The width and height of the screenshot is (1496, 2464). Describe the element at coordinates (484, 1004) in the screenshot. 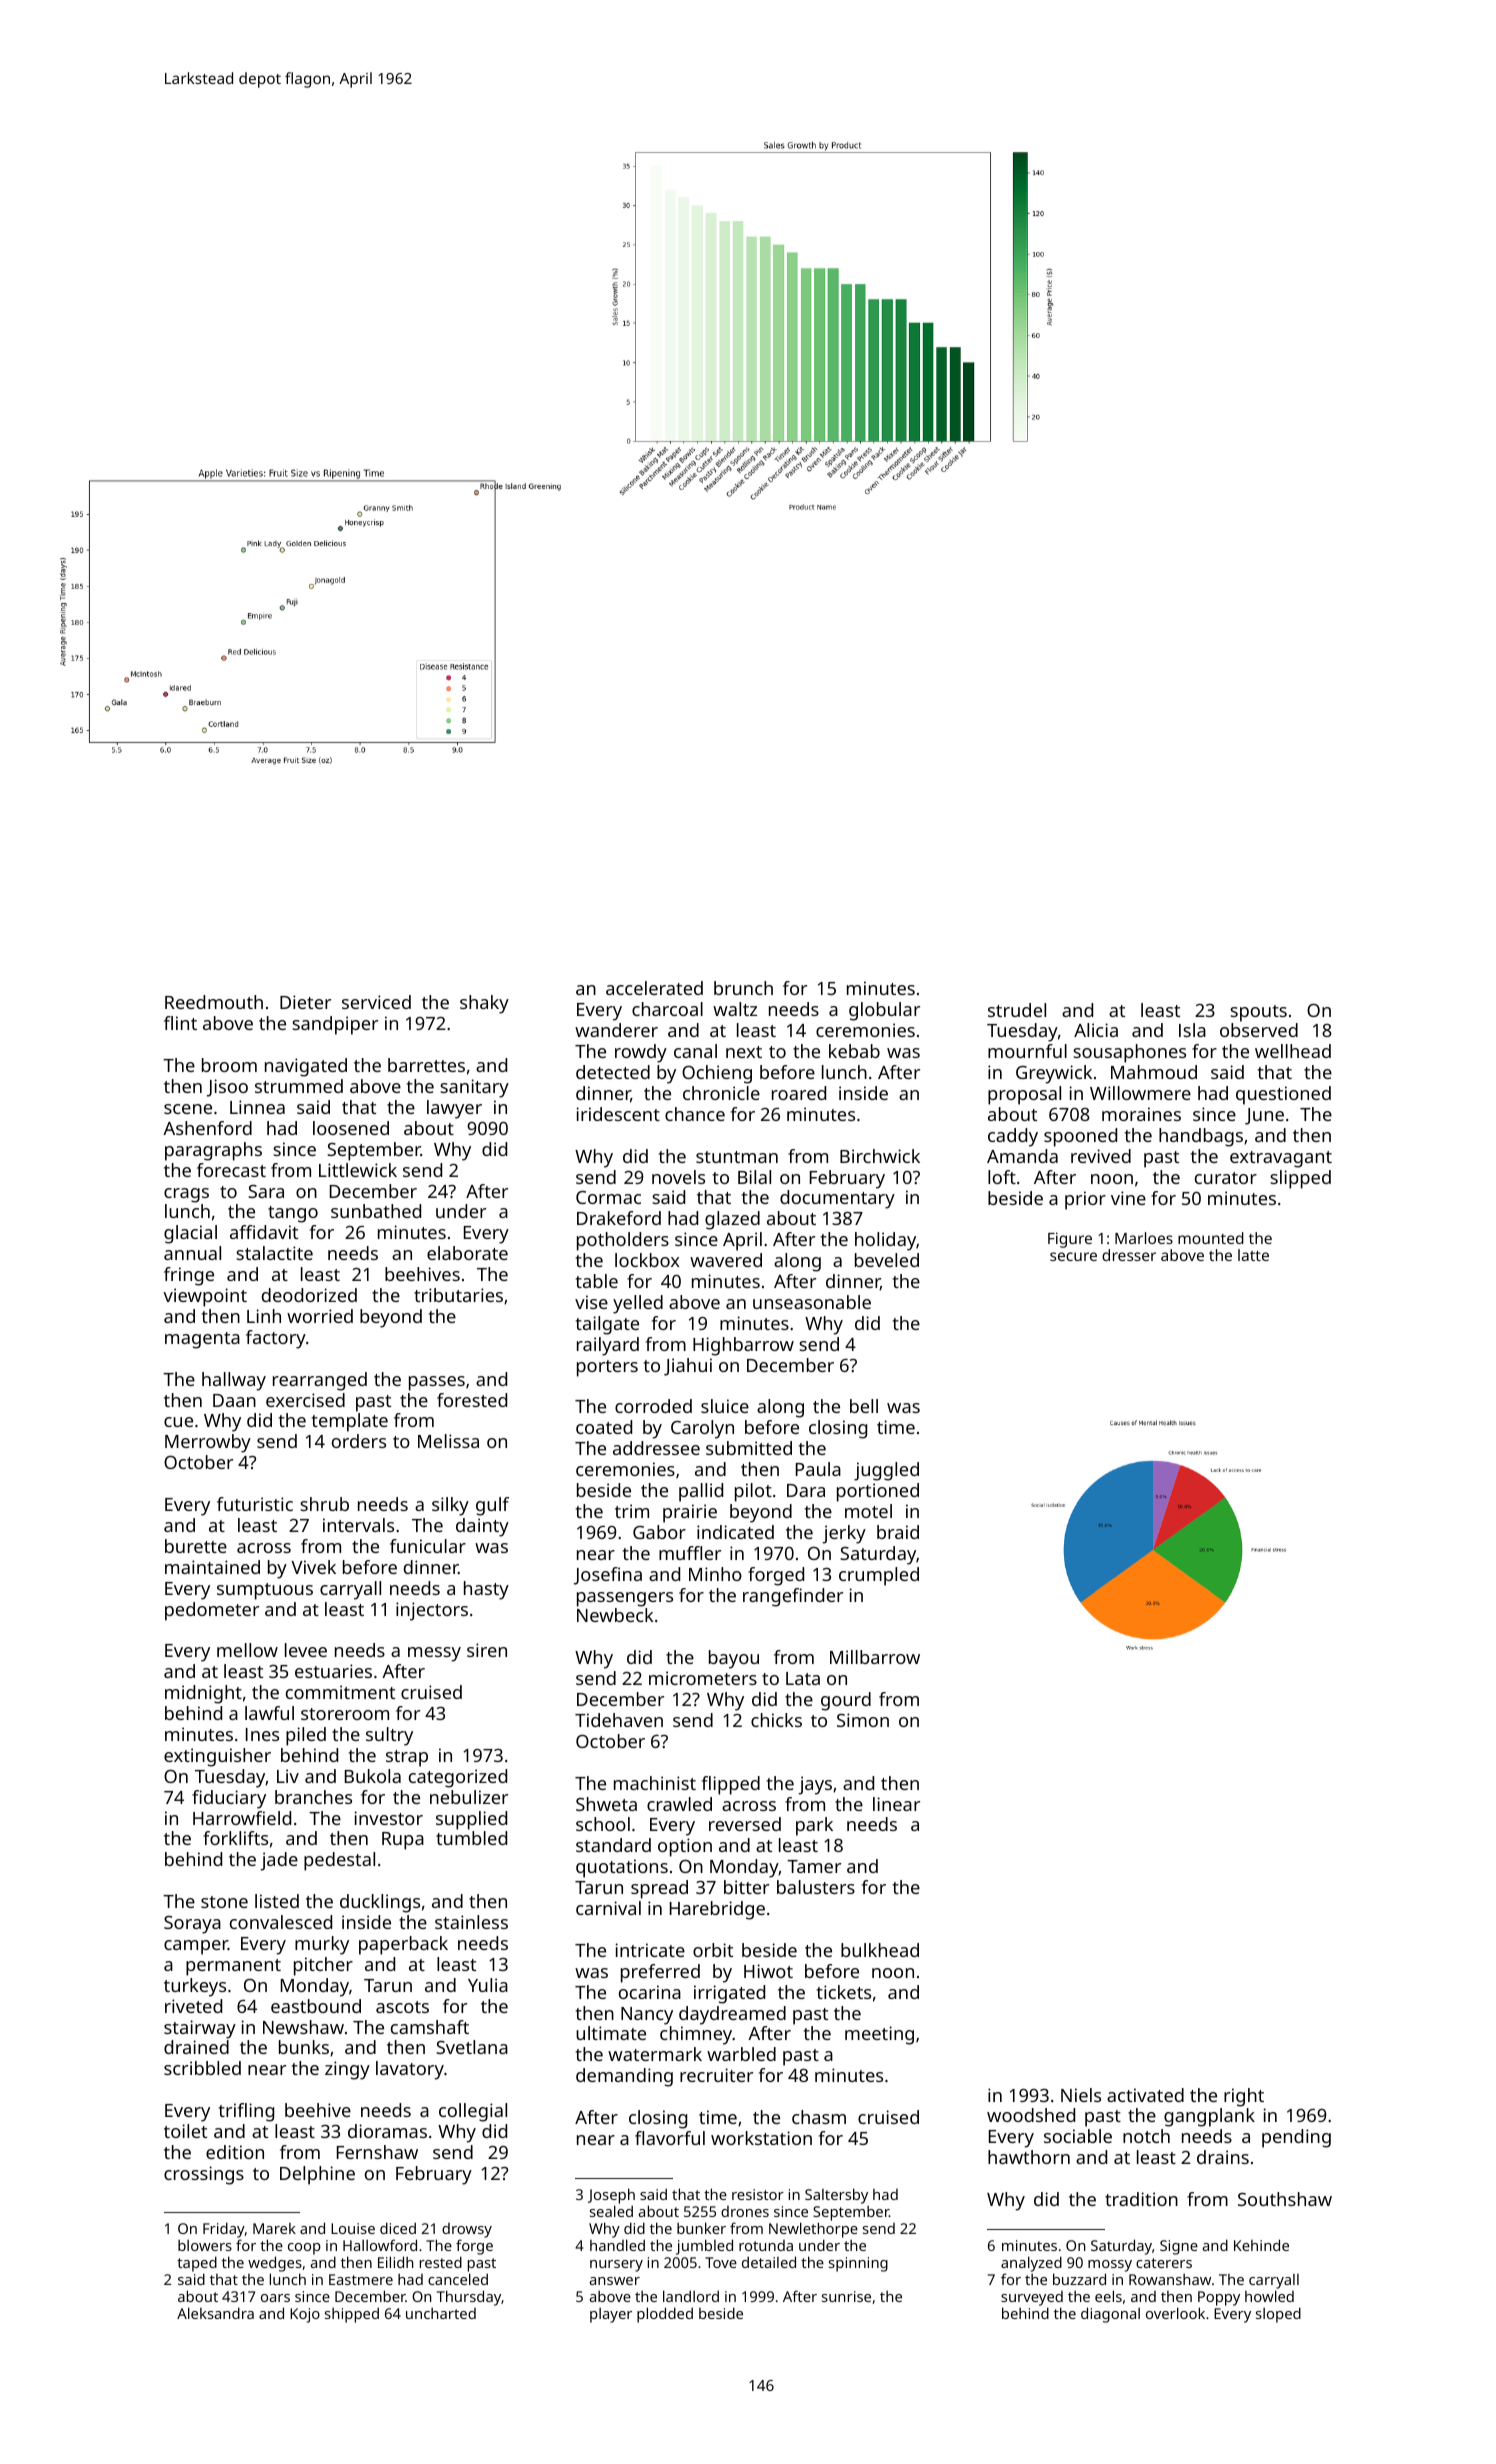

I see `shaky` at that location.
